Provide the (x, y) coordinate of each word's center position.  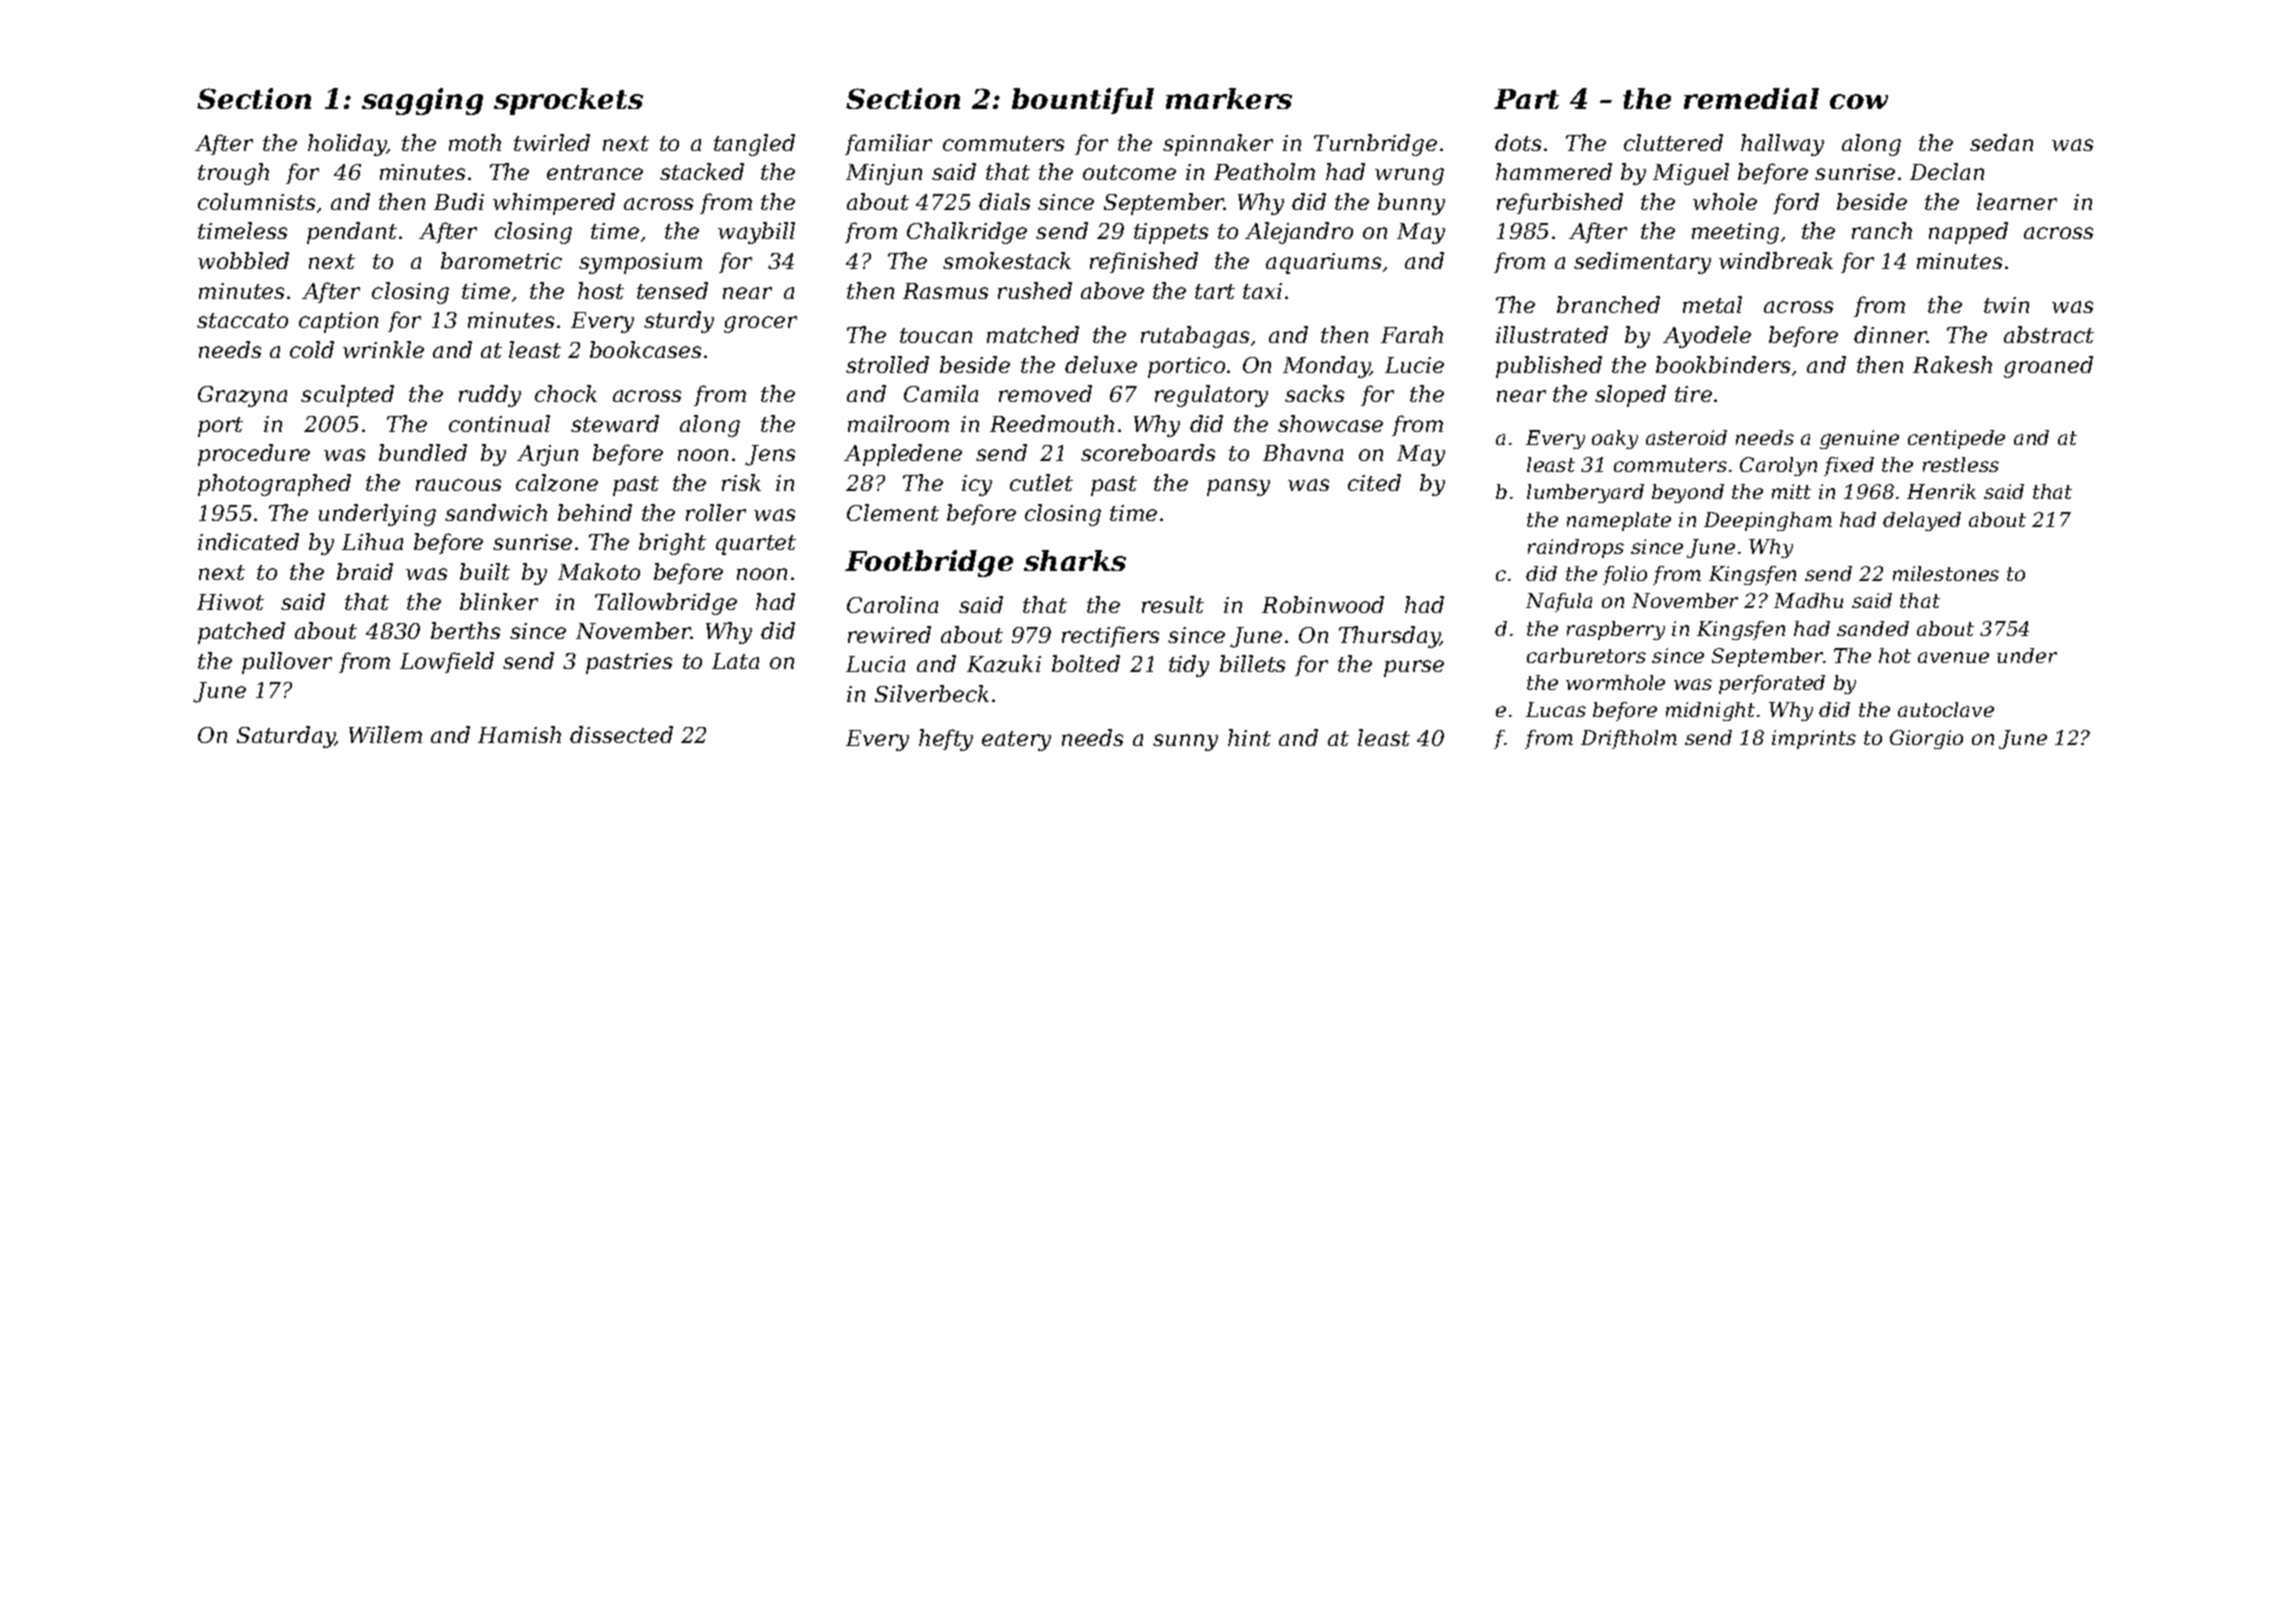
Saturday (286, 737)
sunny (1185, 742)
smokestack (1007, 260)
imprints (1814, 739)
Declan (1947, 171)
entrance (595, 172)
